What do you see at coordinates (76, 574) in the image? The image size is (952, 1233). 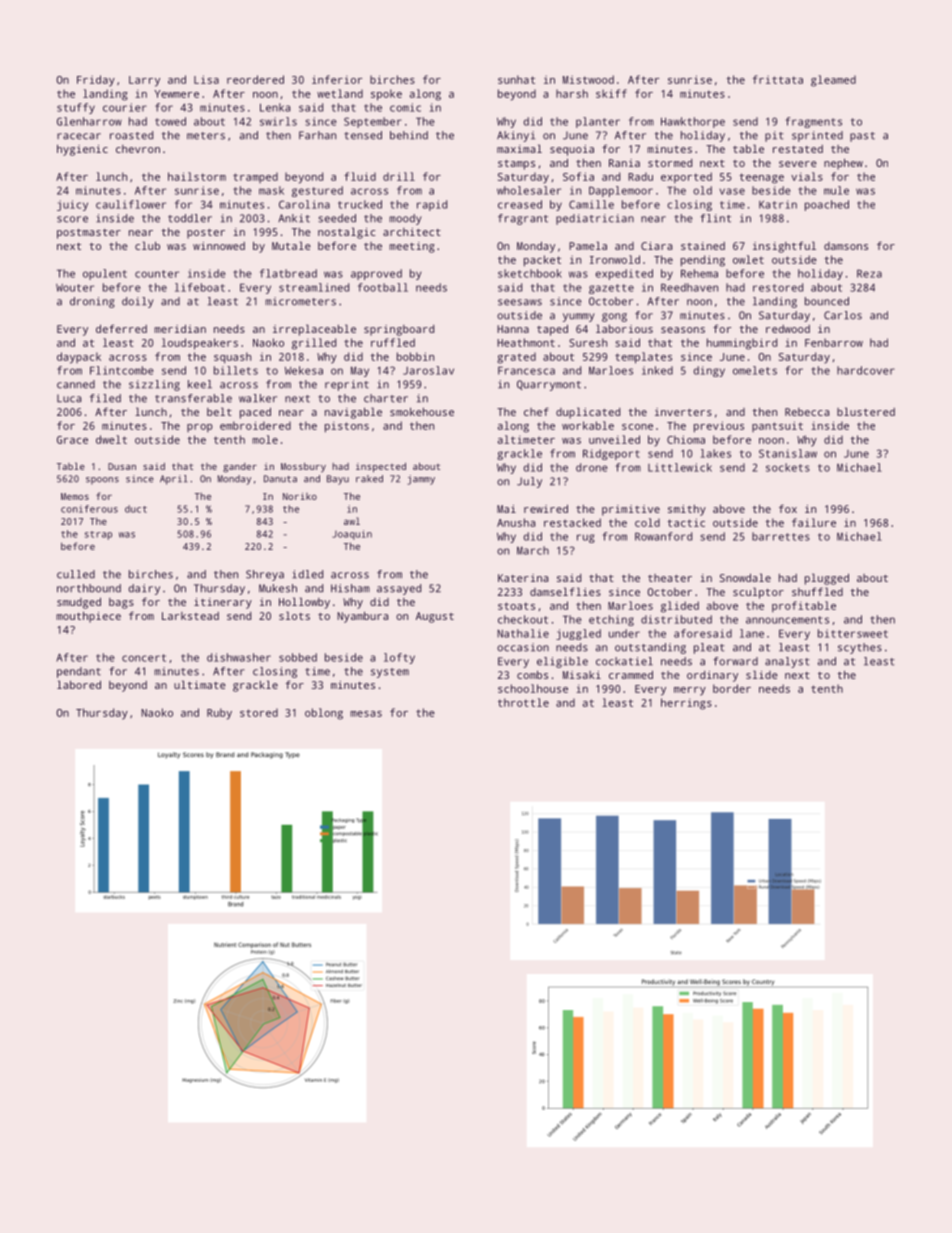 I see `culled` at bounding box center [76, 574].
